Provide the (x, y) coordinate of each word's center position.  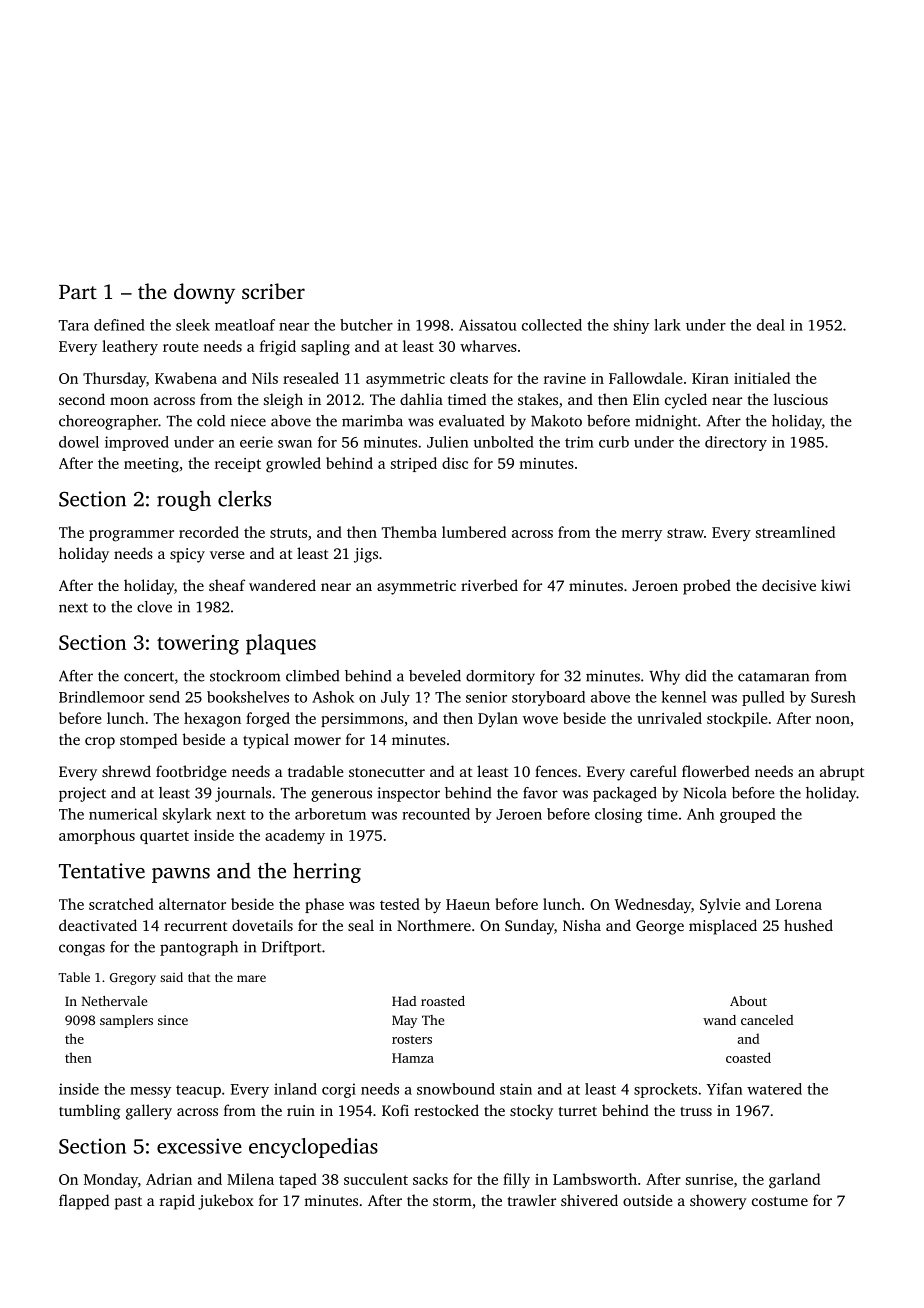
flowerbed (716, 771)
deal (771, 325)
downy (204, 293)
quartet (164, 837)
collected (552, 325)
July (395, 698)
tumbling (89, 1112)
